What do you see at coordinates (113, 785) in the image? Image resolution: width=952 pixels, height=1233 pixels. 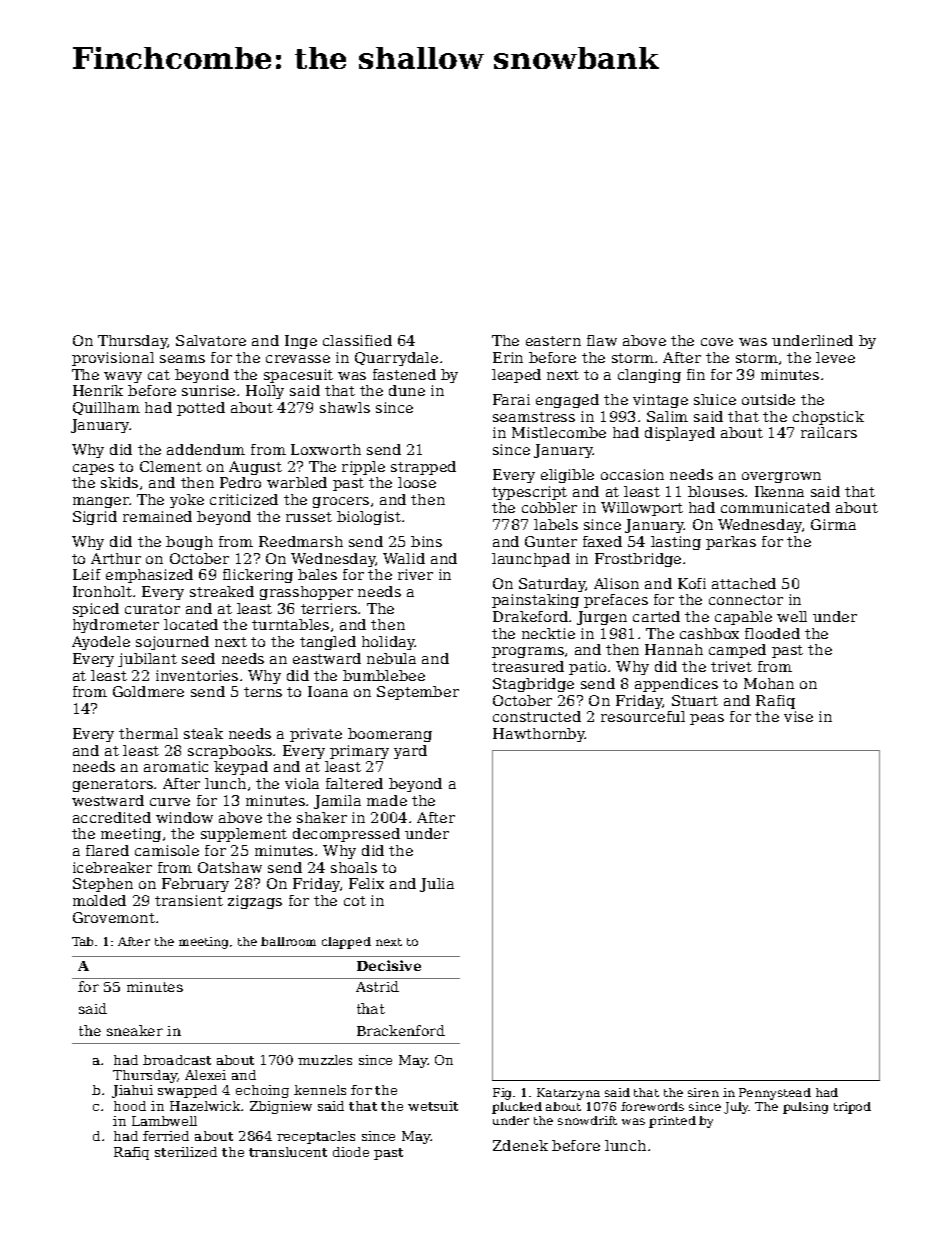 I see `generators` at bounding box center [113, 785].
